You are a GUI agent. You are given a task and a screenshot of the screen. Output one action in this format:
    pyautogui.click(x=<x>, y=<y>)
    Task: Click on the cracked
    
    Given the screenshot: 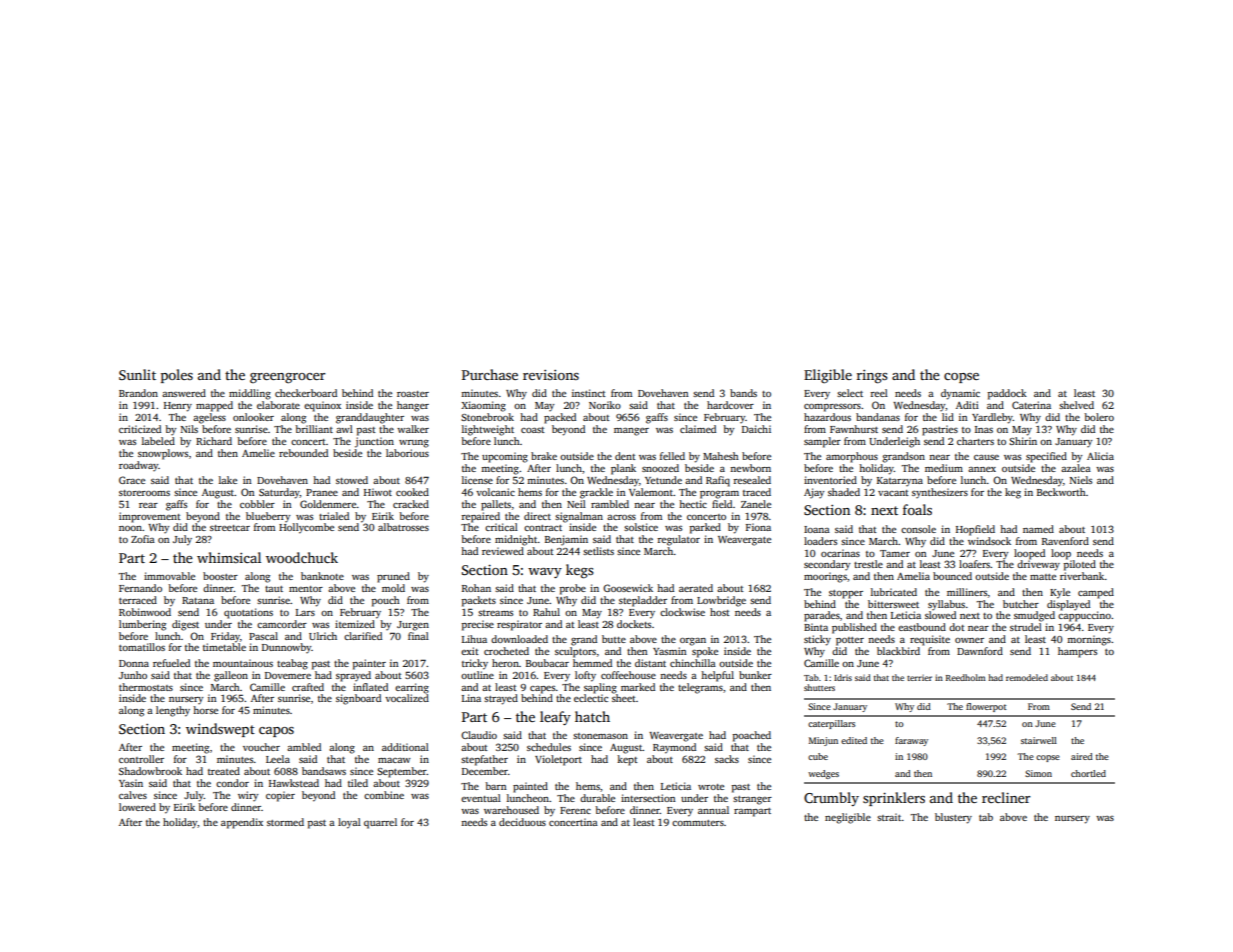 What is the action you would take?
    pyautogui.click(x=411, y=504)
